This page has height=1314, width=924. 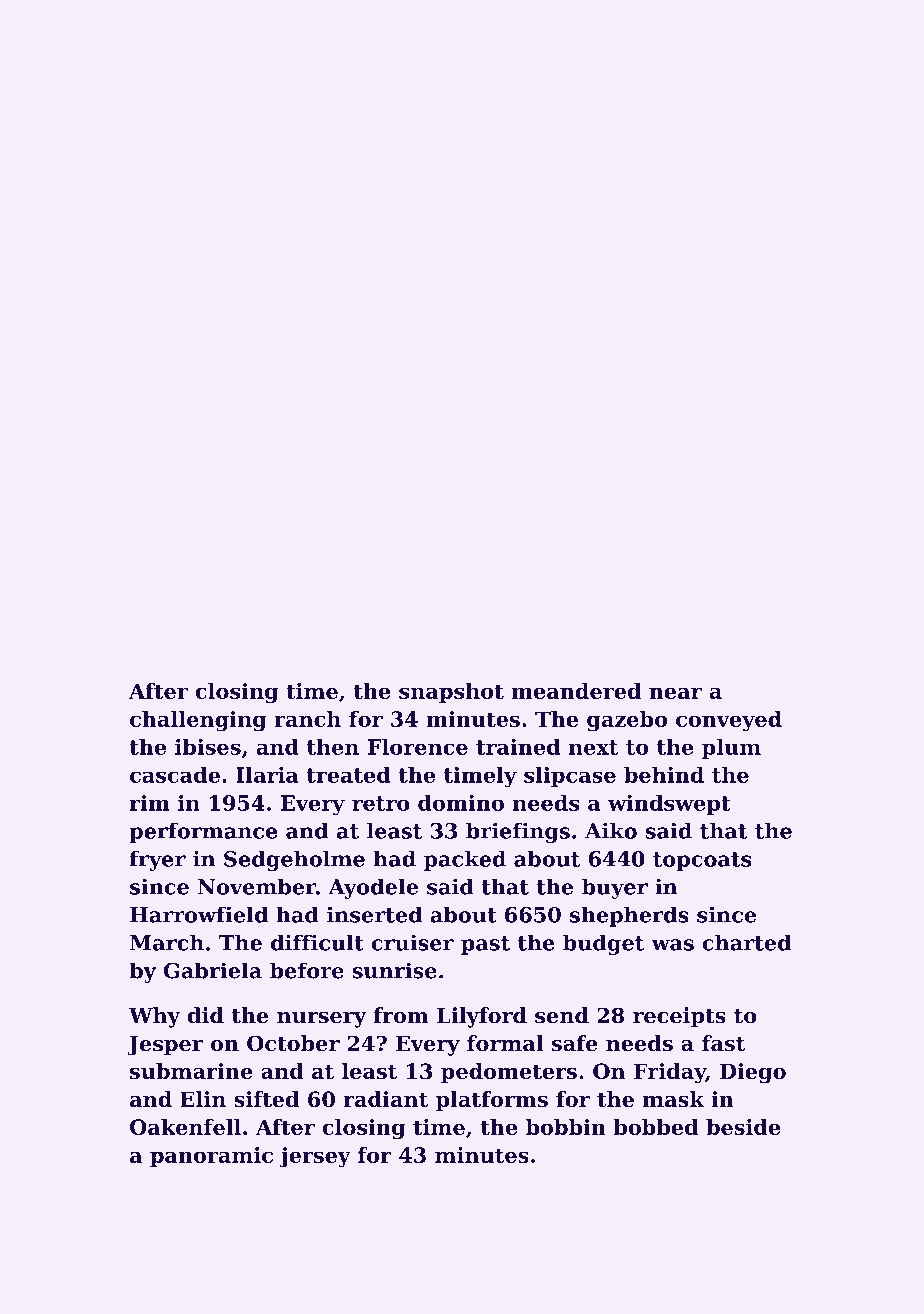 I want to click on near, so click(x=675, y=693).
